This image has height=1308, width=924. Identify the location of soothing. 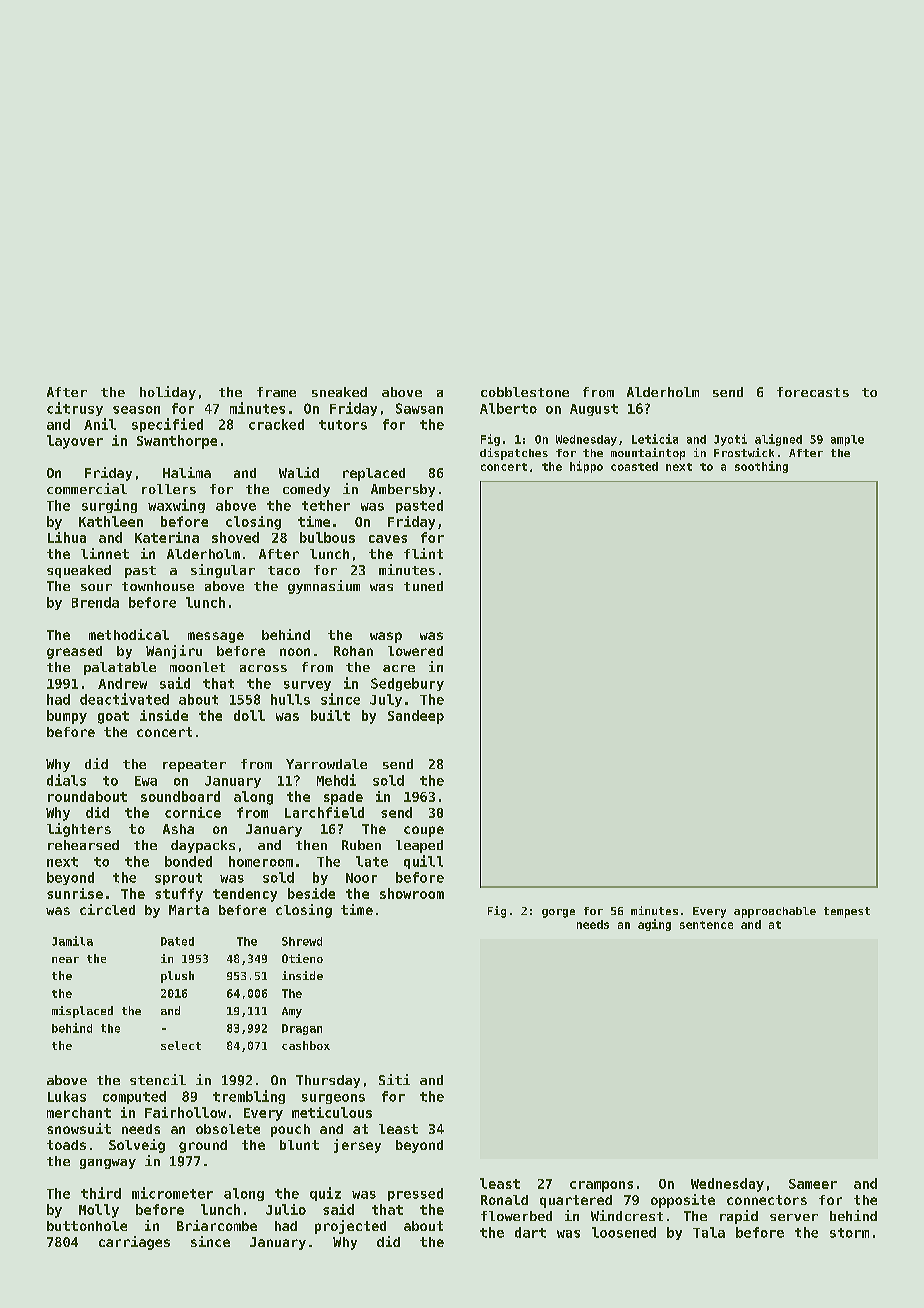
(761, 467).
